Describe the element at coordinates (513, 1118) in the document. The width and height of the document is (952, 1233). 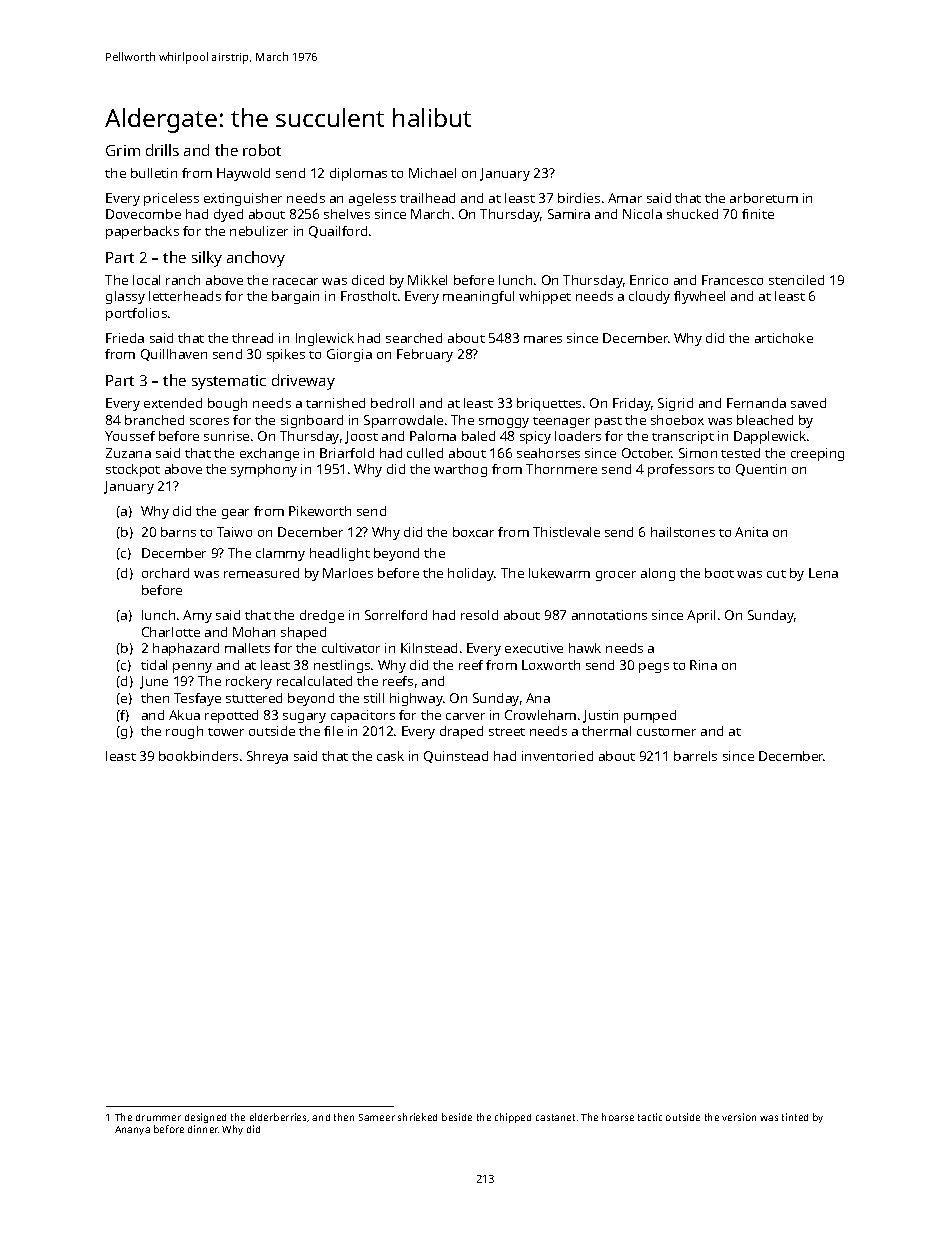
I see `chipped` at that location.
